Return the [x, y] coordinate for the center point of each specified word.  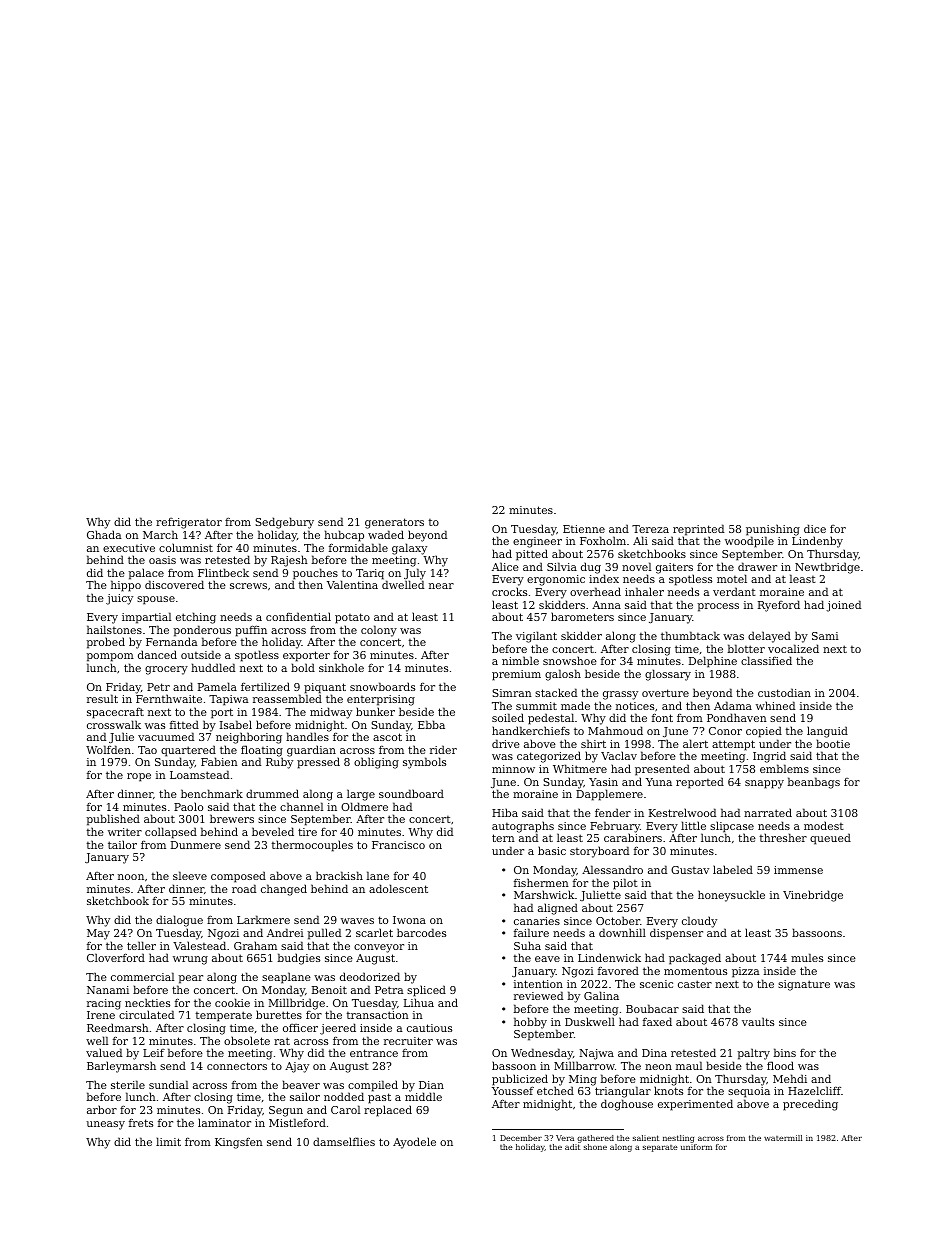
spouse [156, 600]
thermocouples [312, 846]
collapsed [171, 833]
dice [815, 528]
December [521, 1138]
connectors [237, 1066]
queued [830, 839]
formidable [358, 547]
